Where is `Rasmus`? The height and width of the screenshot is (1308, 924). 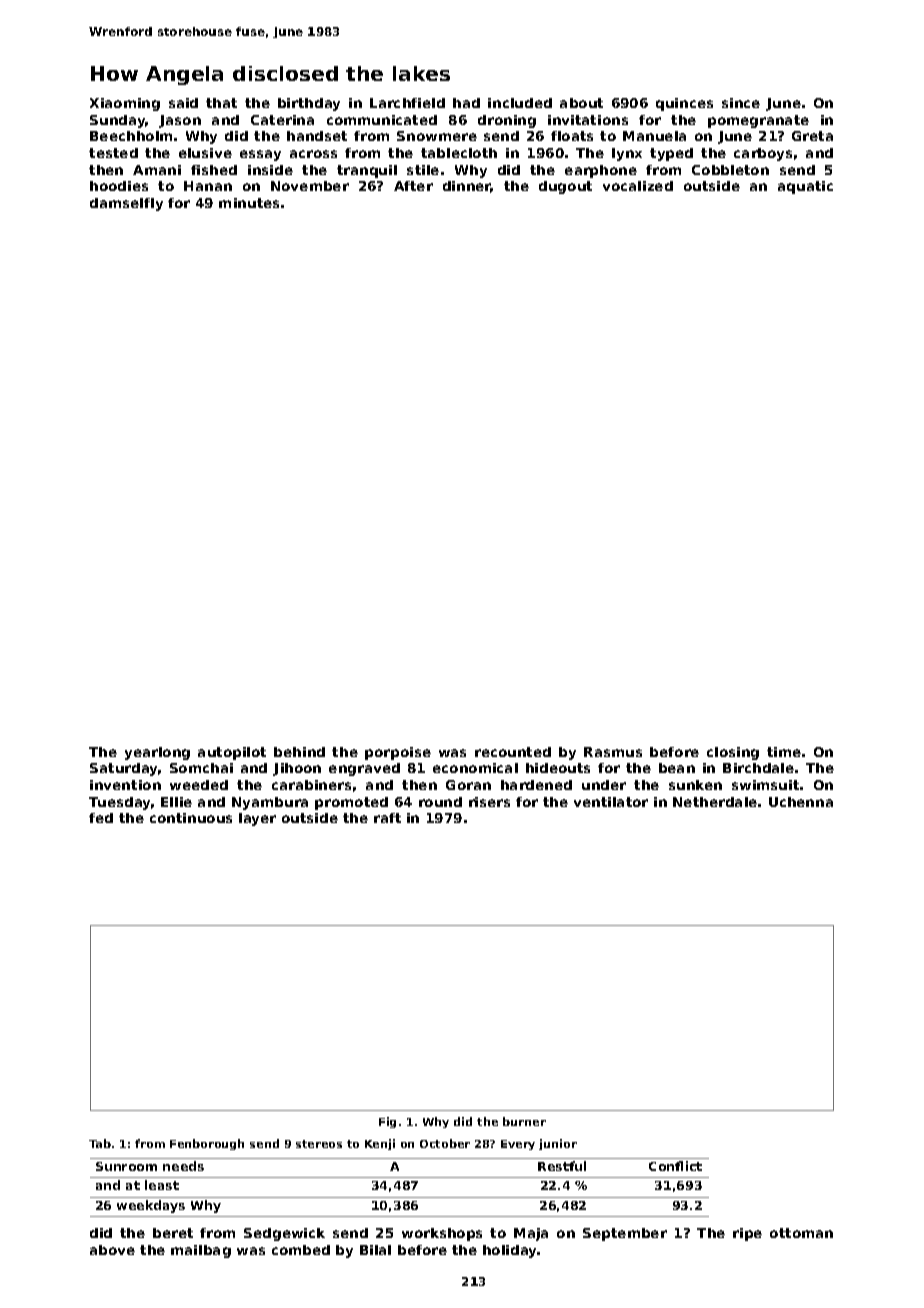
Rasmus is located at coordinates (613, 752).
